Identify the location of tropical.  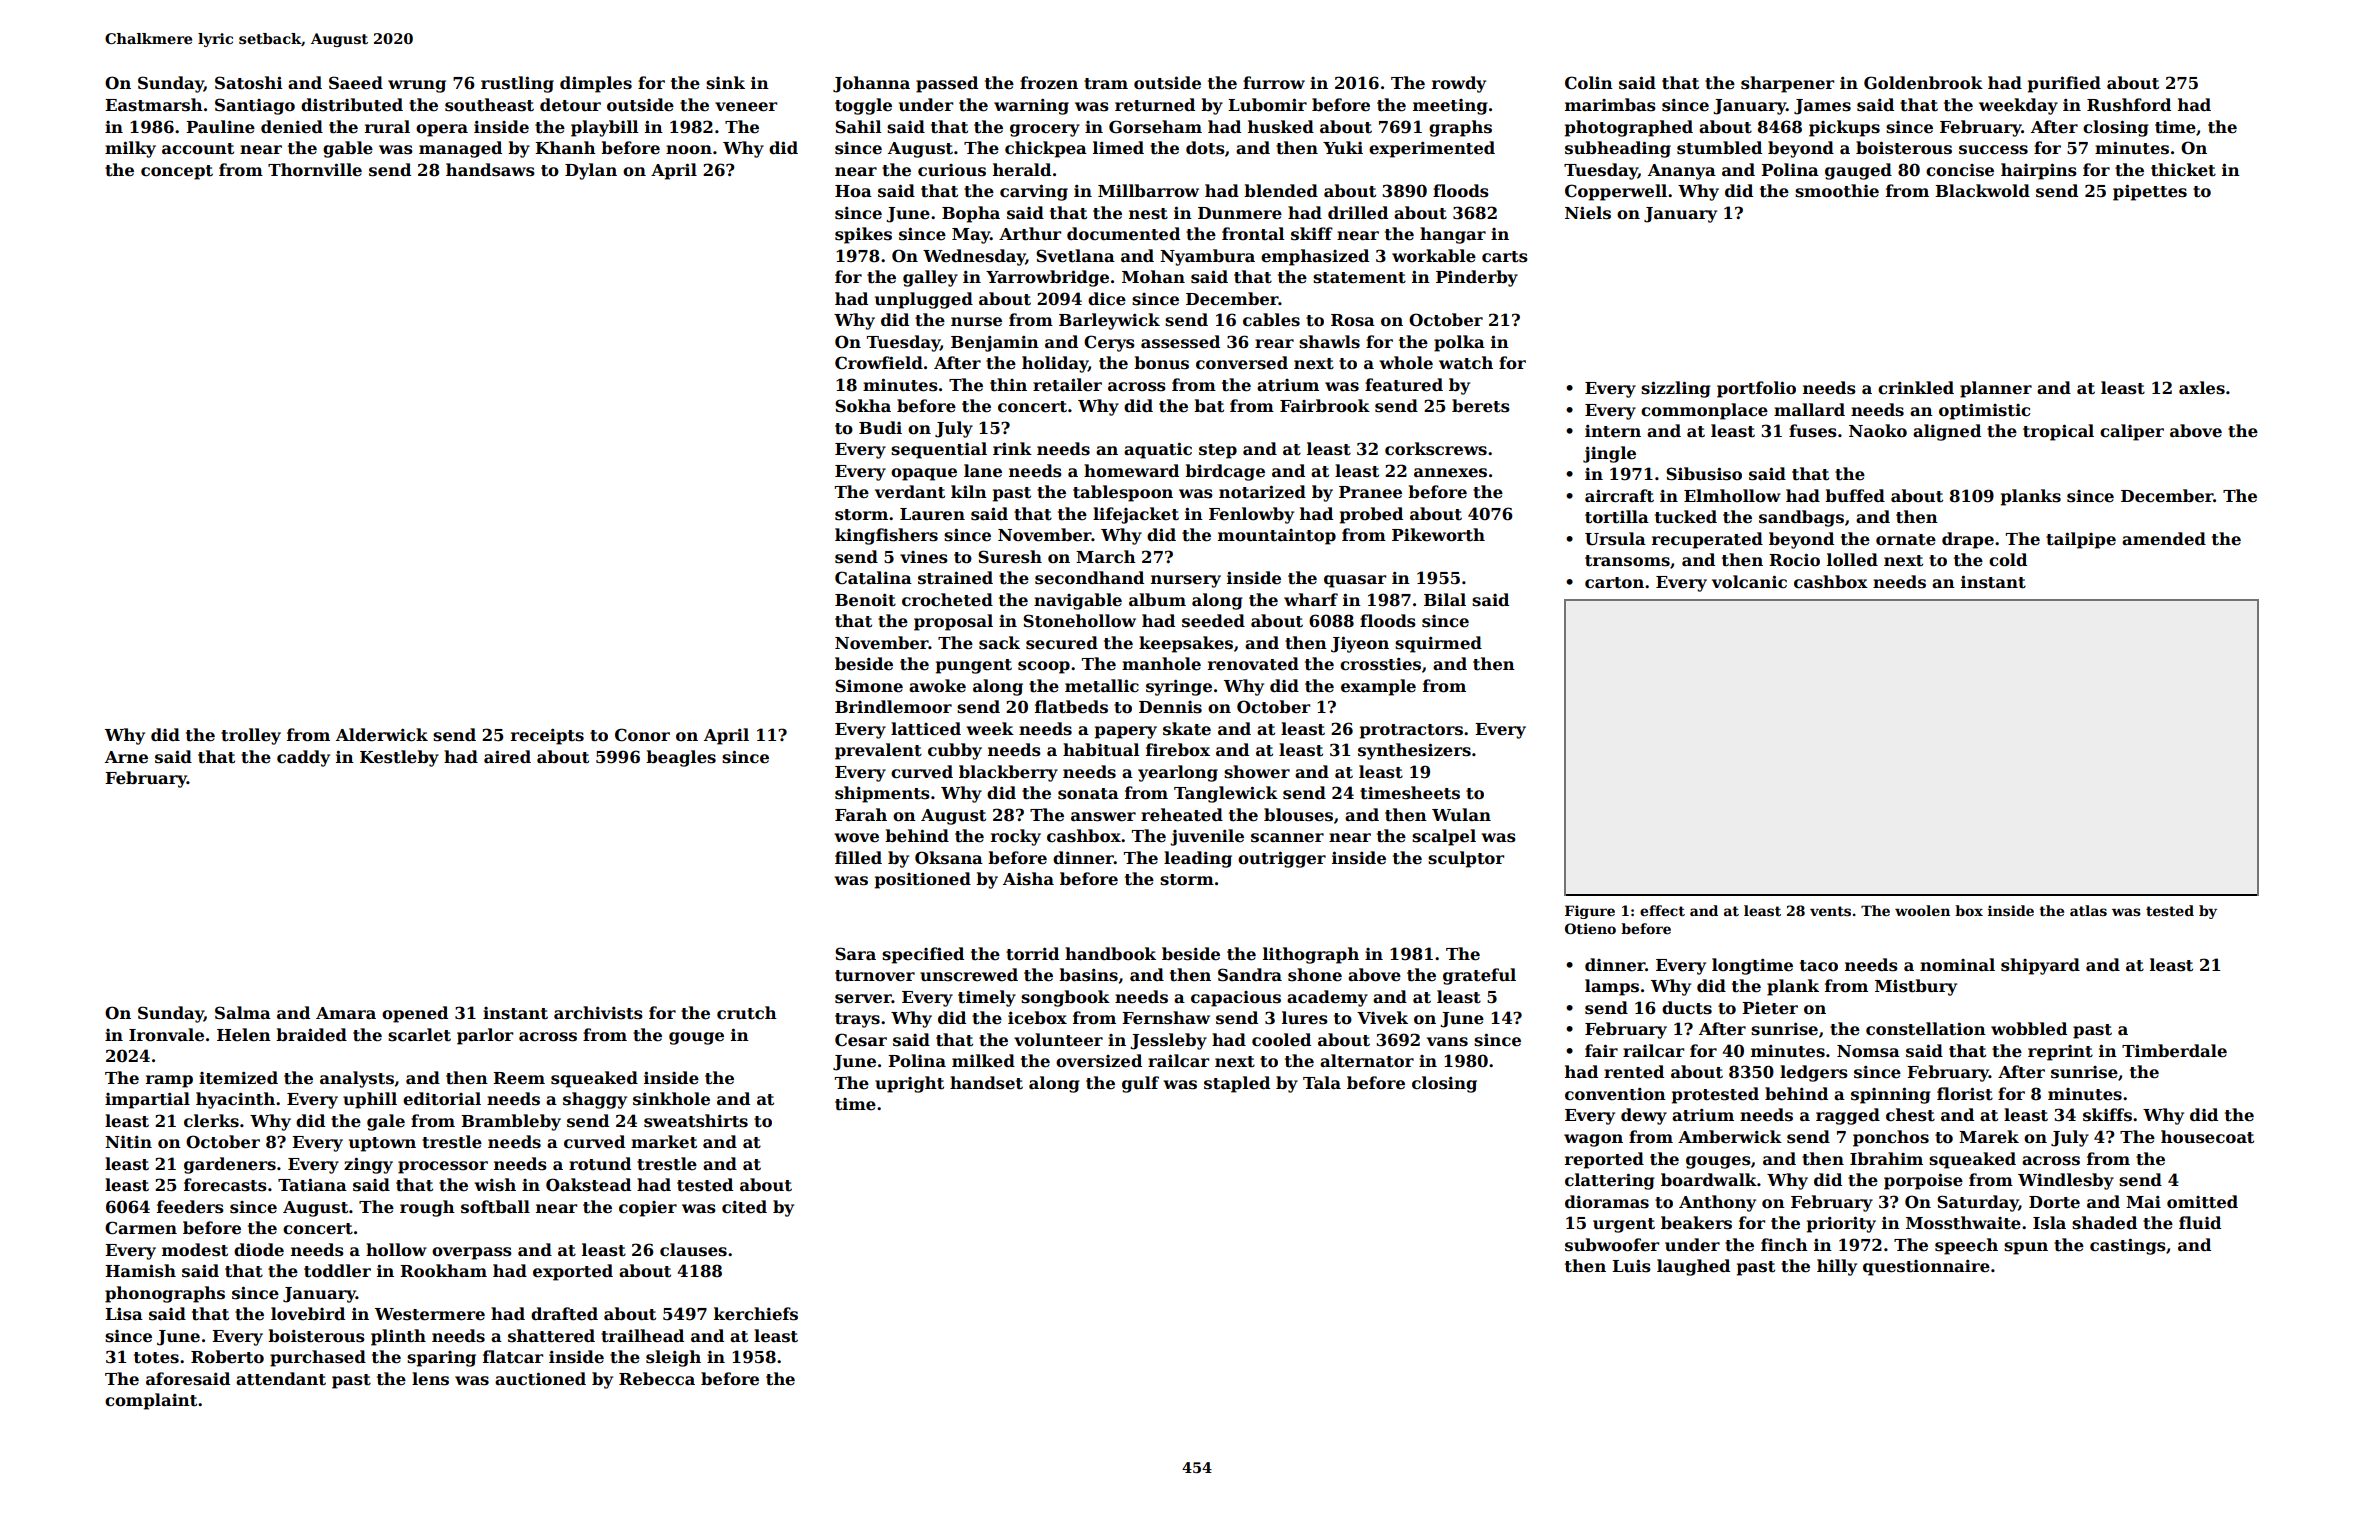
(2058, 432).
